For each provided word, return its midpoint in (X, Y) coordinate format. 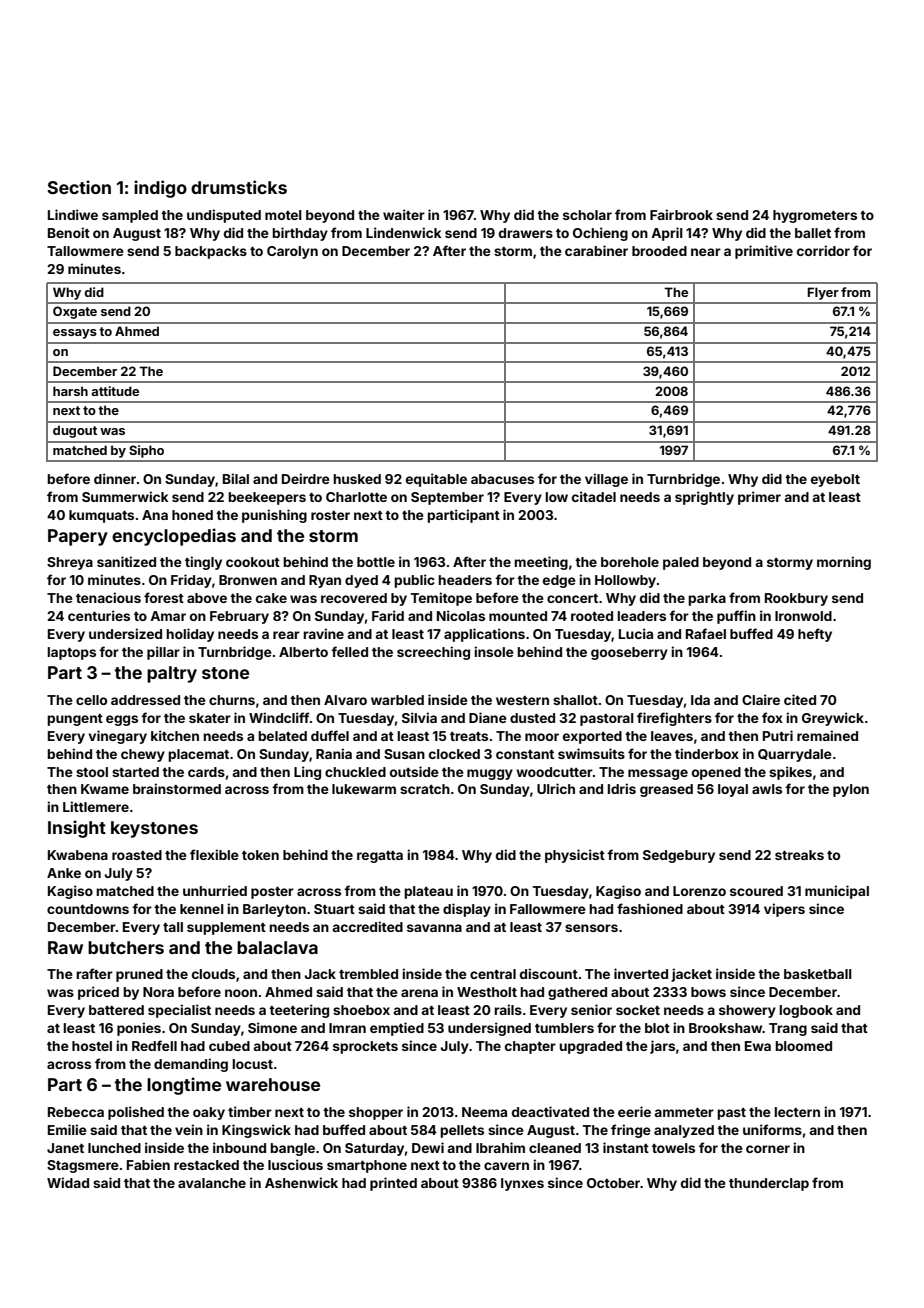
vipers (784, 910)
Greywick (833, 719)
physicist (575, 856)
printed (393, 1184)
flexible (214, 854)
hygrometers (815, 216)
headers (465, 580)
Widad (68, 1182)
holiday (190, 635)
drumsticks (239, 187)
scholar (587, 215)
